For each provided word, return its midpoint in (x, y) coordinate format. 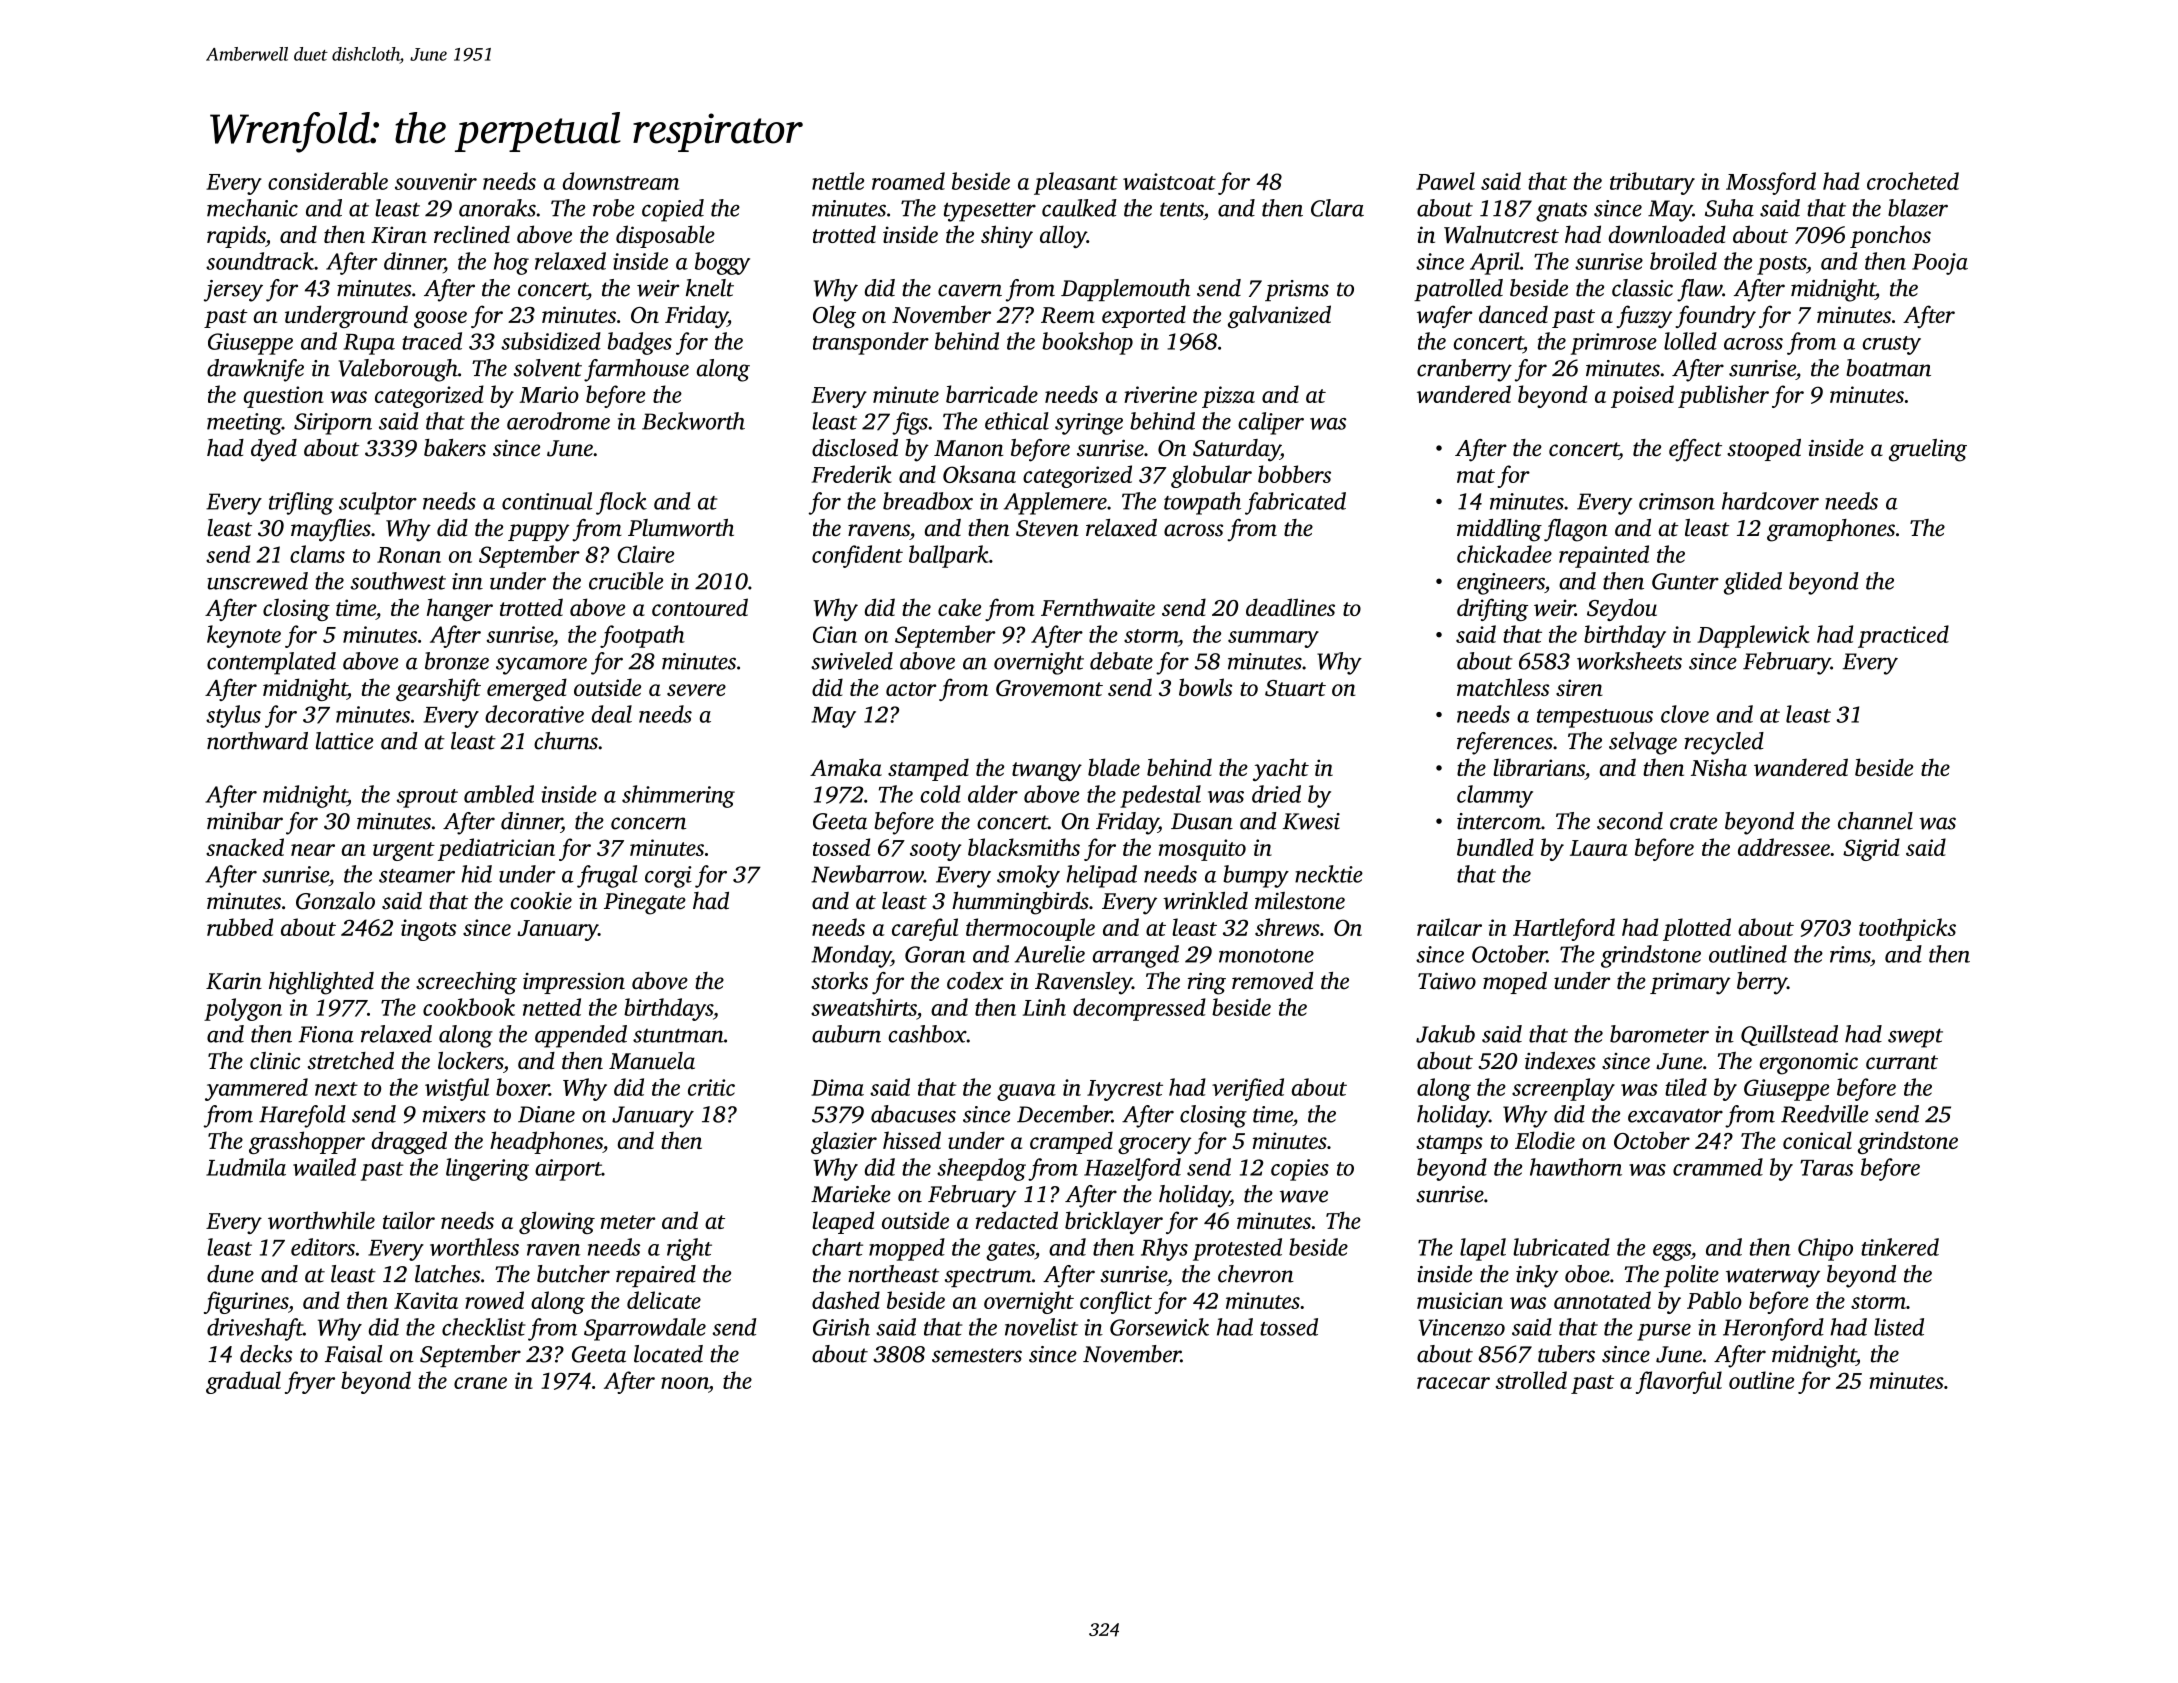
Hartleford (1564, 929)
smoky (1028, 876)
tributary (1652, 183)
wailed (324, 1167)
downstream (621, 181)
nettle (838, 181)
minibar (245, 821)
